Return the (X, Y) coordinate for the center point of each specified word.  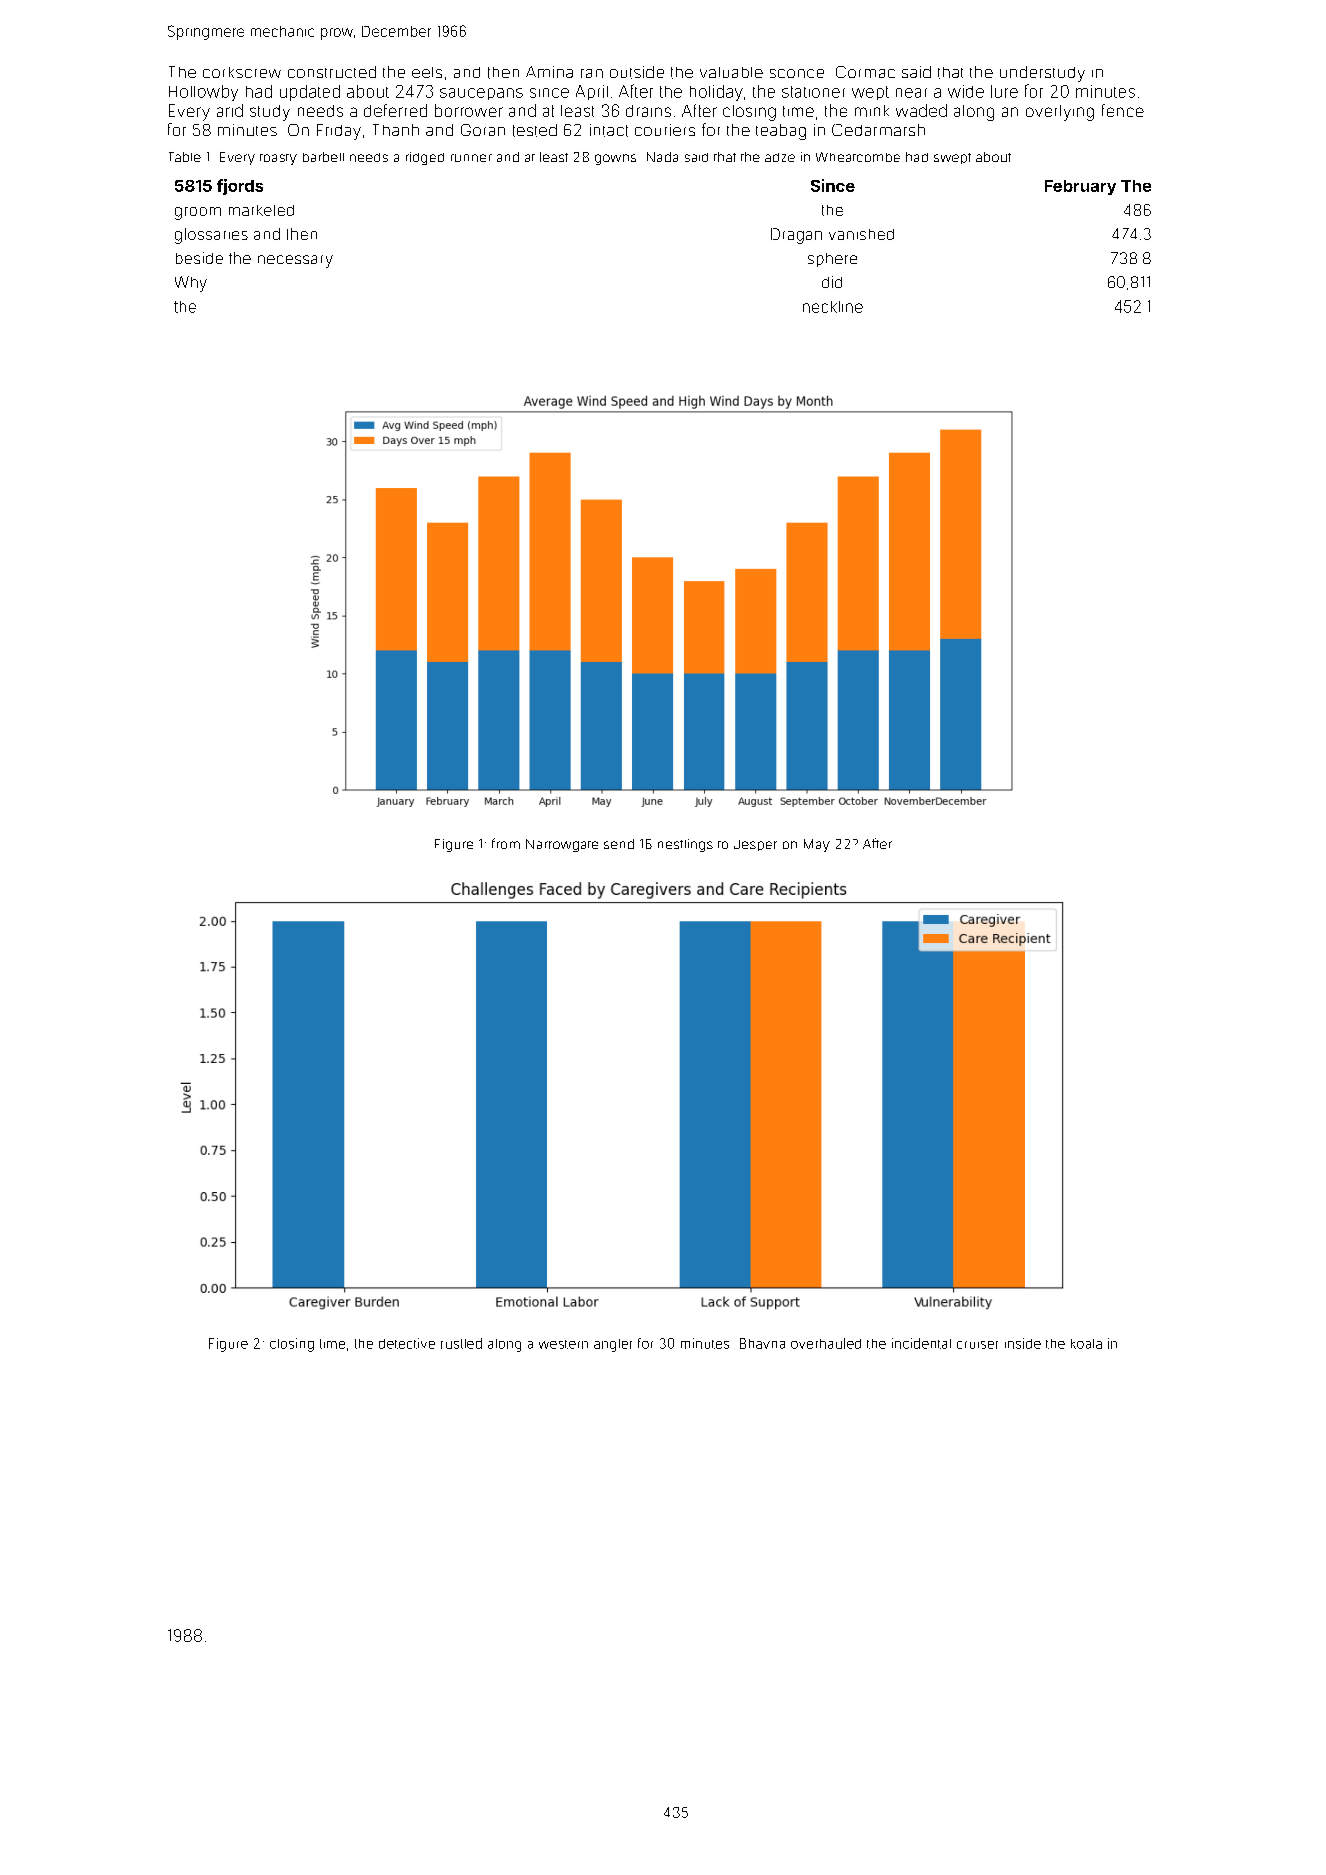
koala (1086, 1344)
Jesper (755, 845)
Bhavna (762, 1343)
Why (191, 284)
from (506, 843)
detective (407, 1343)
